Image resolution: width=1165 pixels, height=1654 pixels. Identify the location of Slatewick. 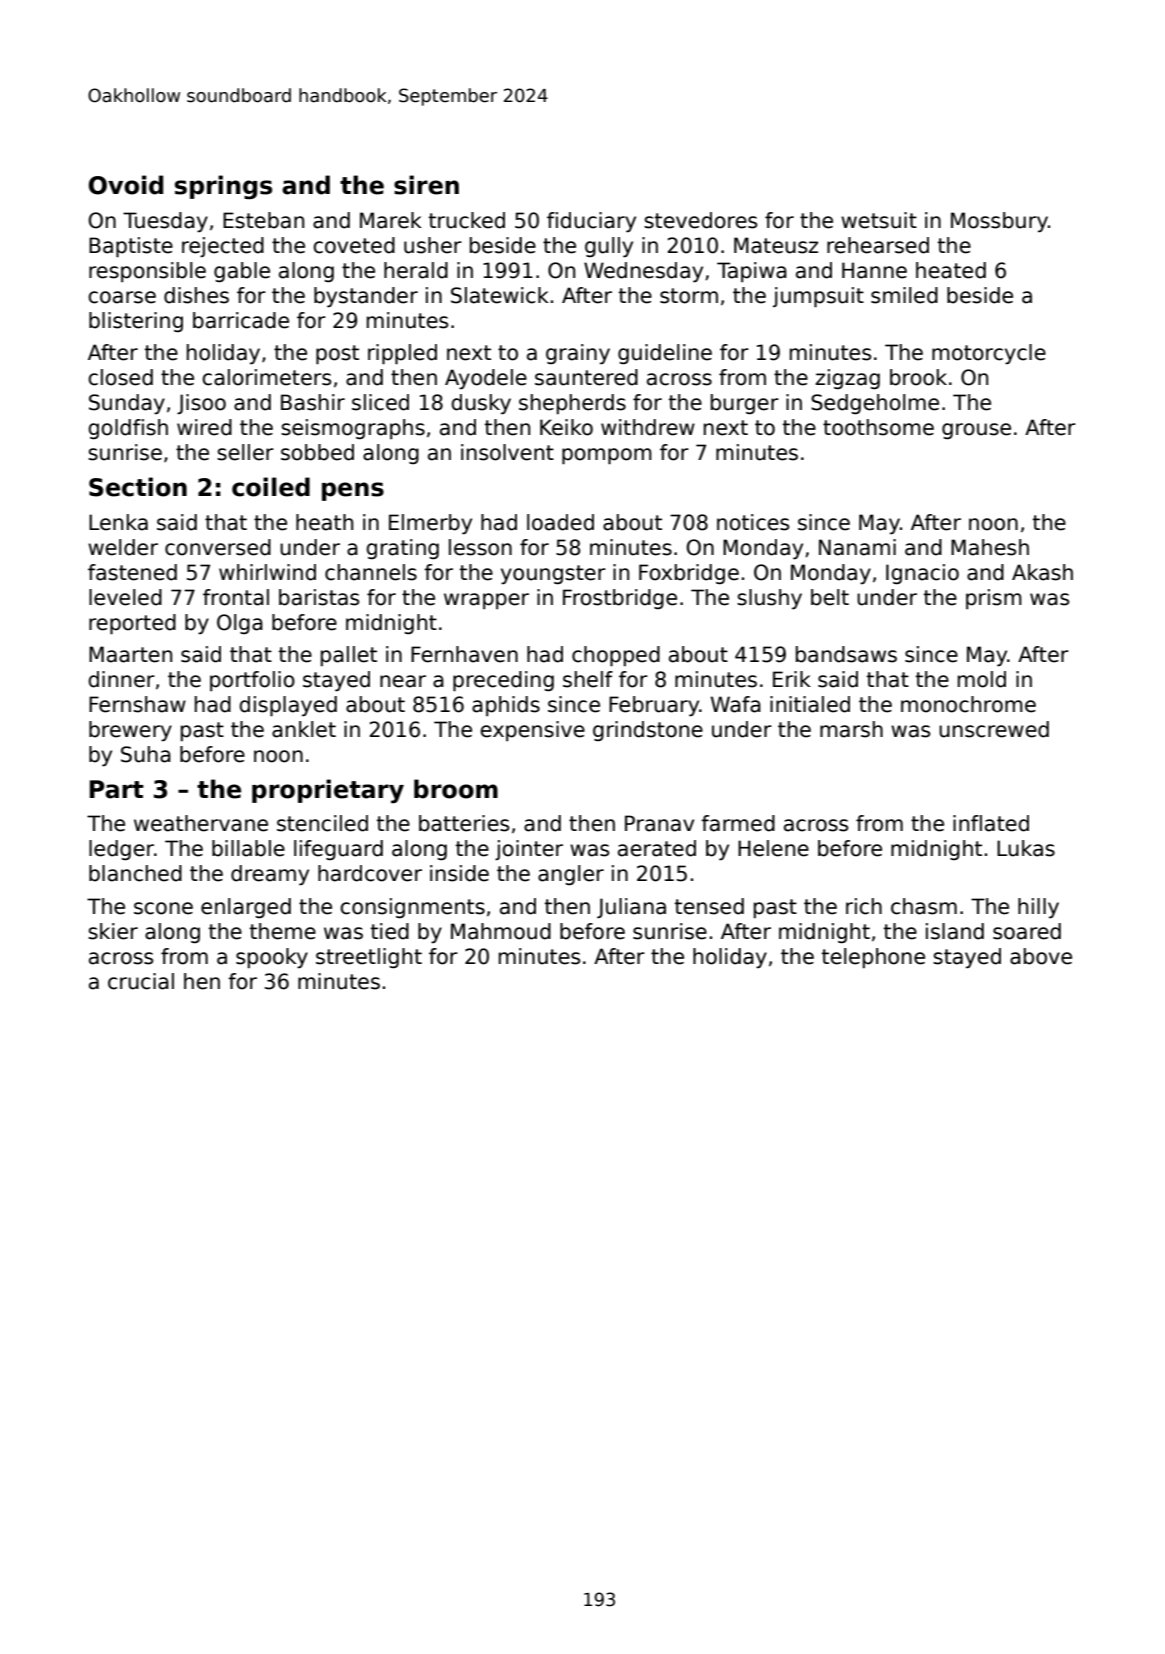
(500, 295).
